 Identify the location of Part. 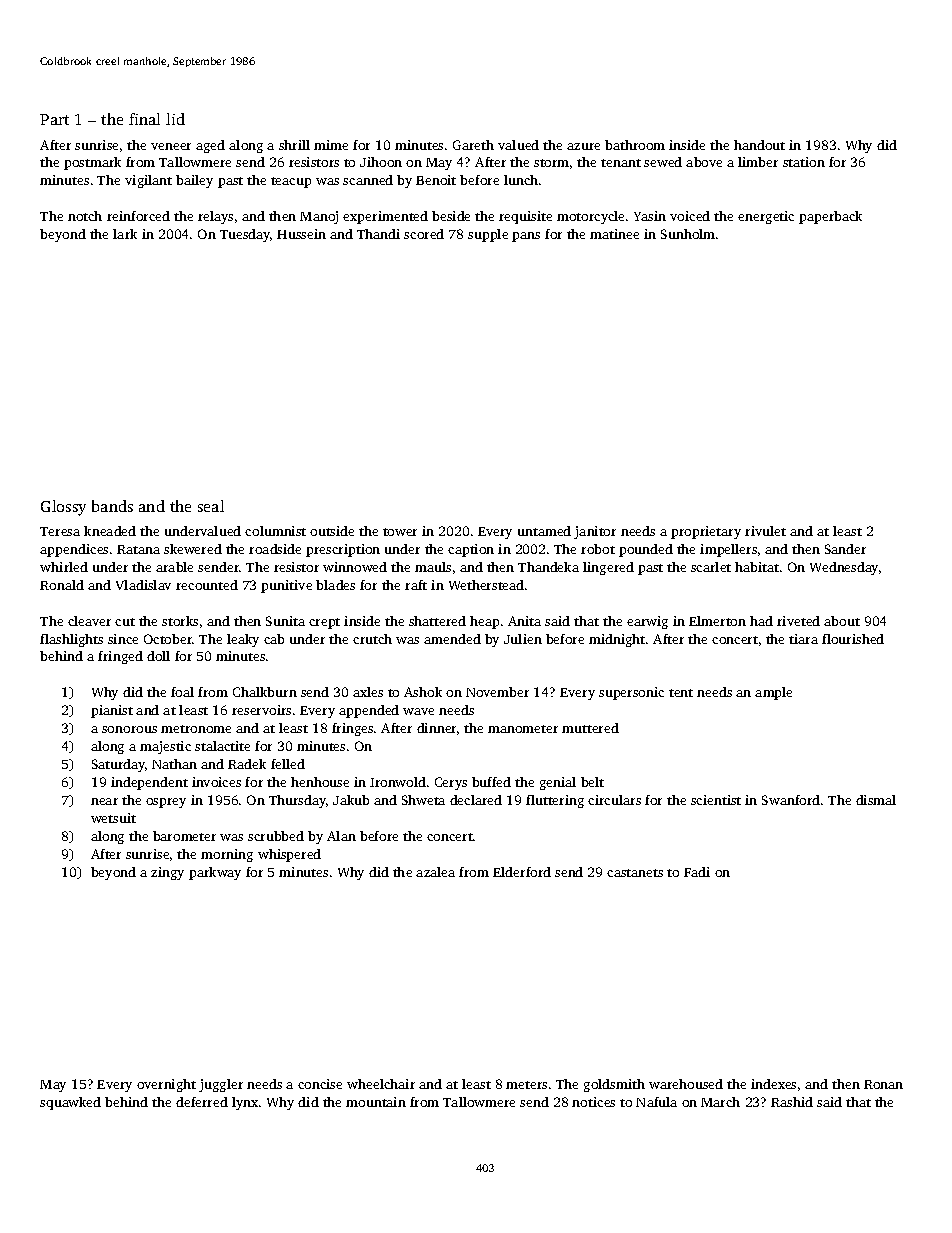
(54, 119).
